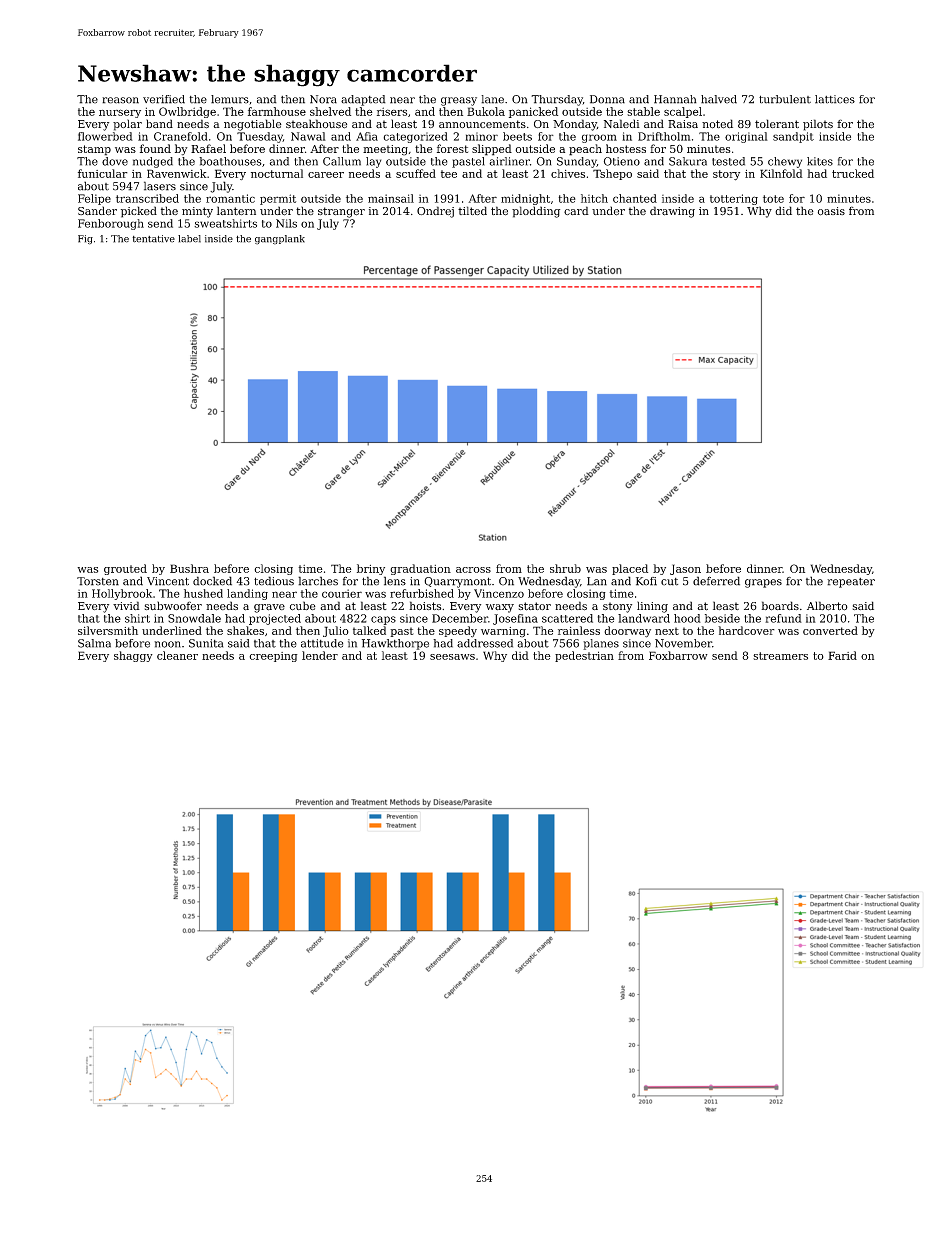  I want to click on verified, so click(164, 99).
